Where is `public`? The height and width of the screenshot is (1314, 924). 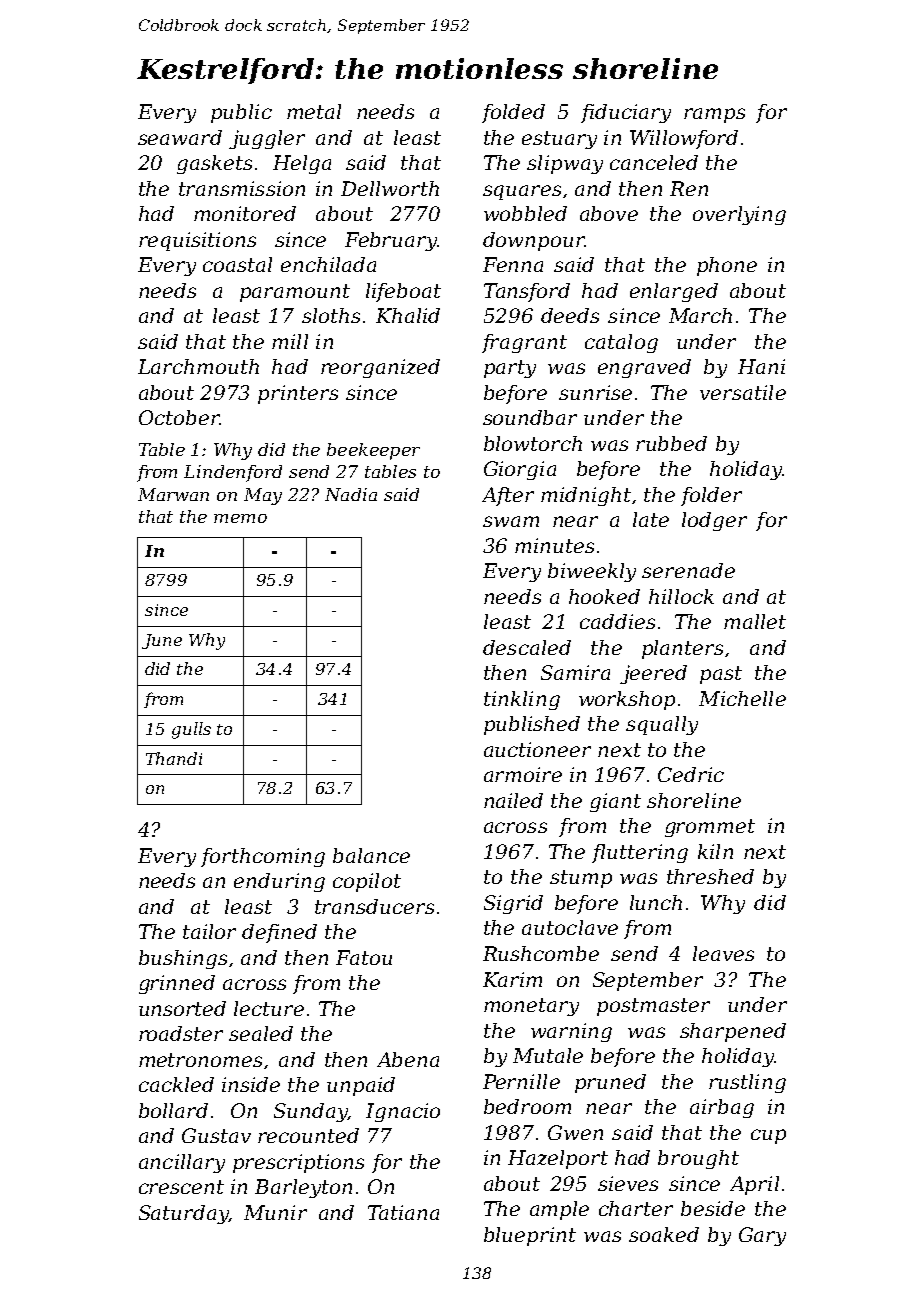 public is located at coordinates (241, 113).
